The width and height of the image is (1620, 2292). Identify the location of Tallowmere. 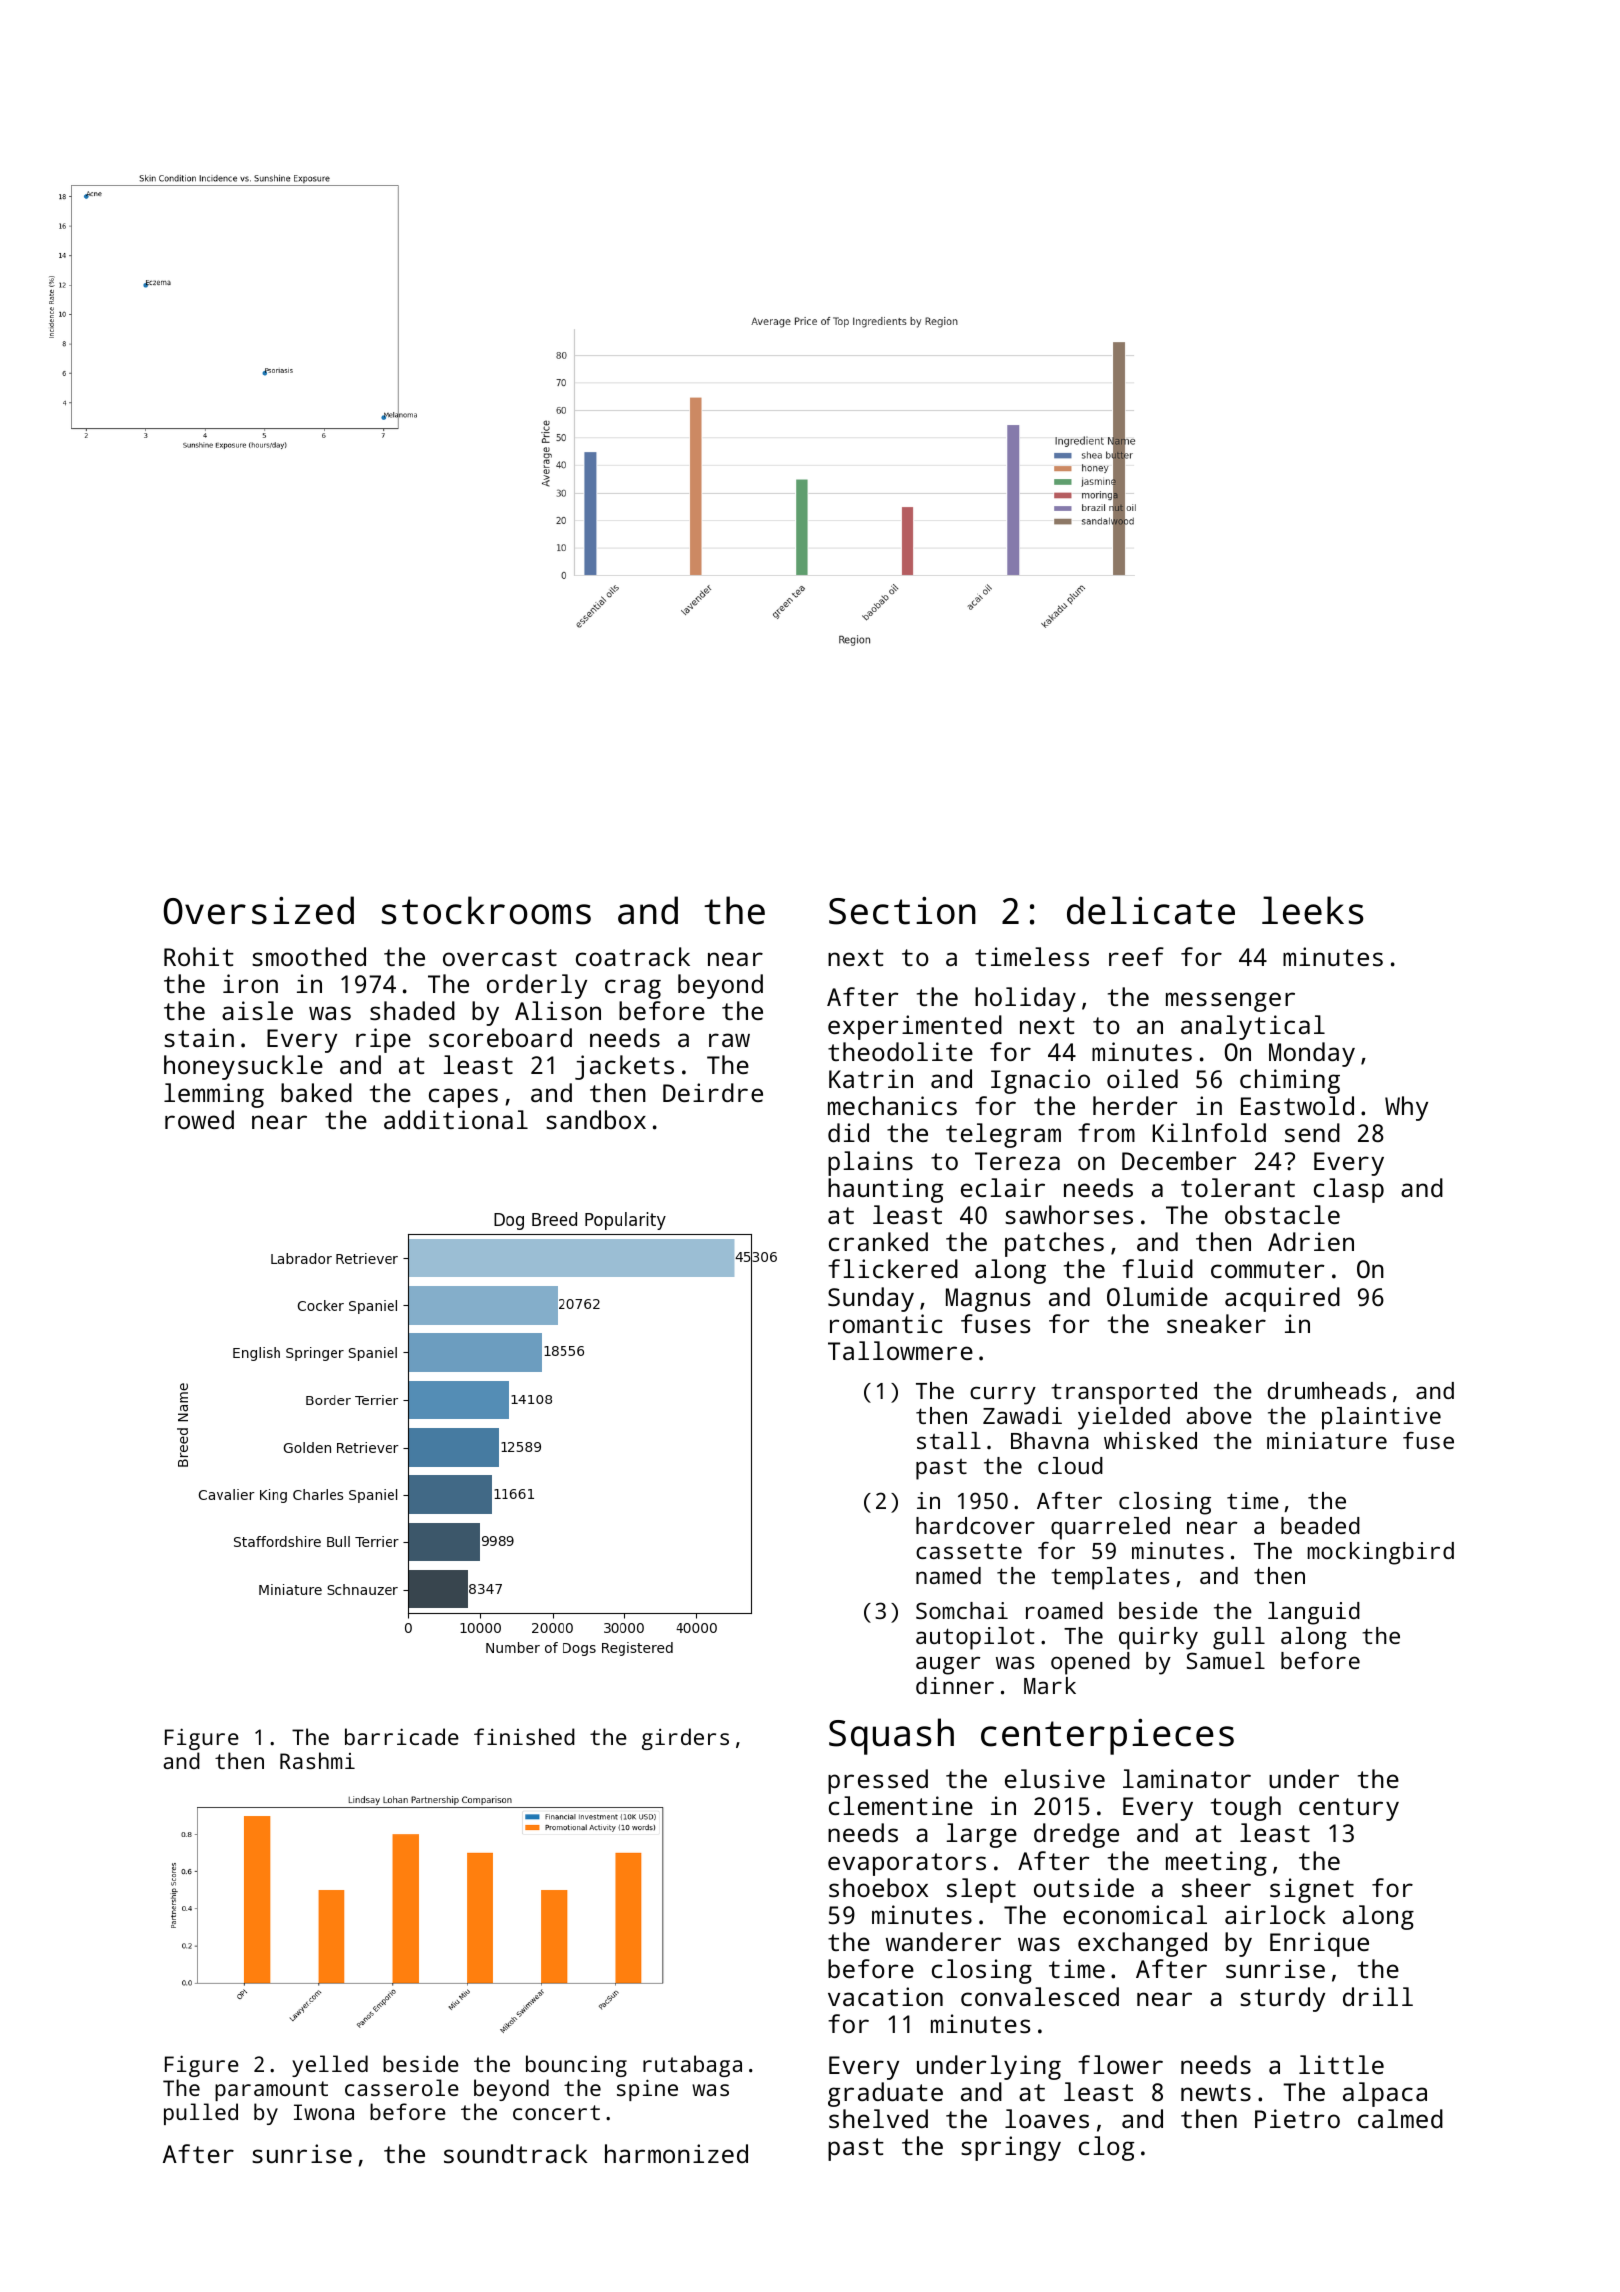
(900, 1350).
